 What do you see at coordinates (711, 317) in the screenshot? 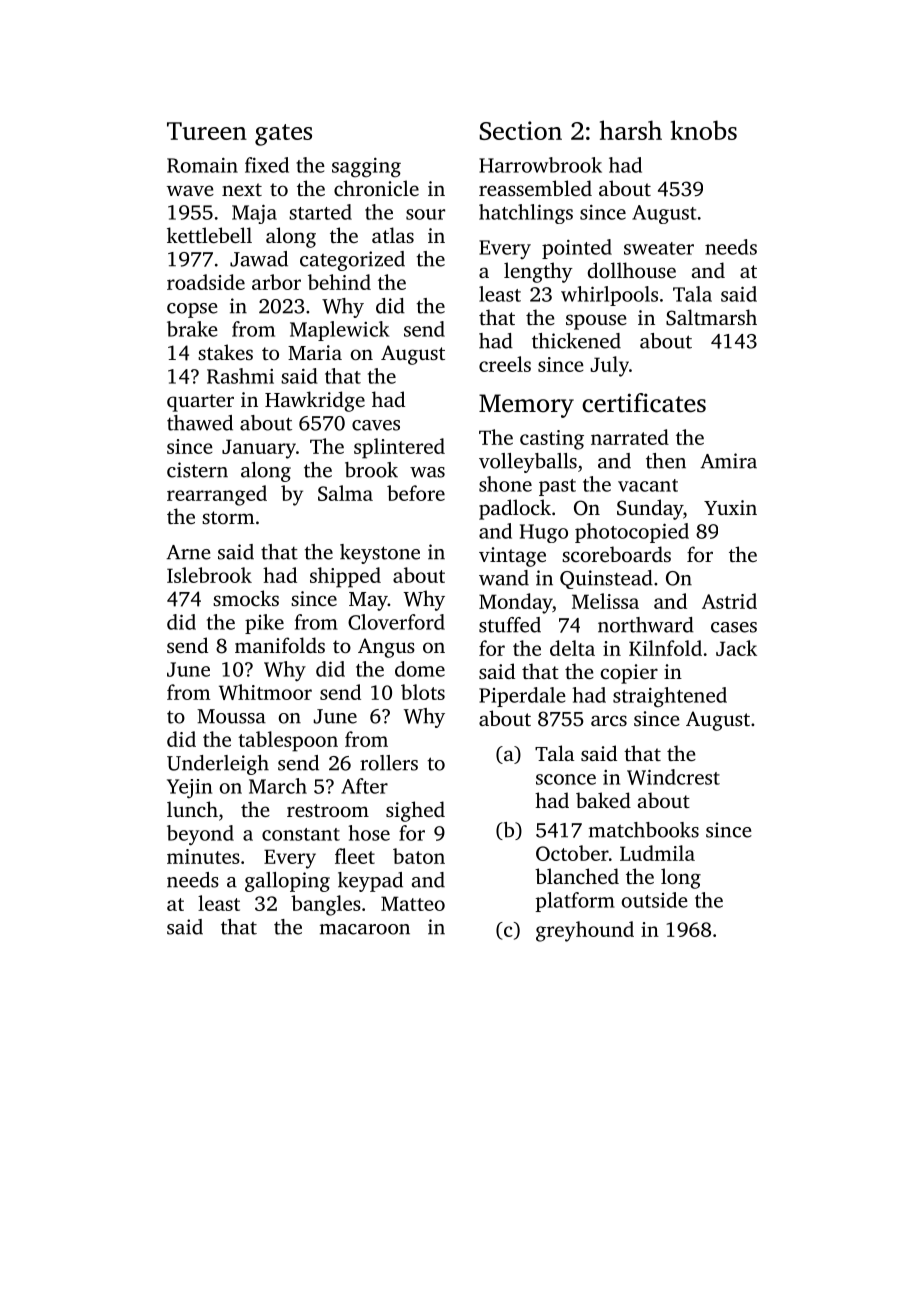
I see `Saltmarsh` at bounding box center [711, 317].
